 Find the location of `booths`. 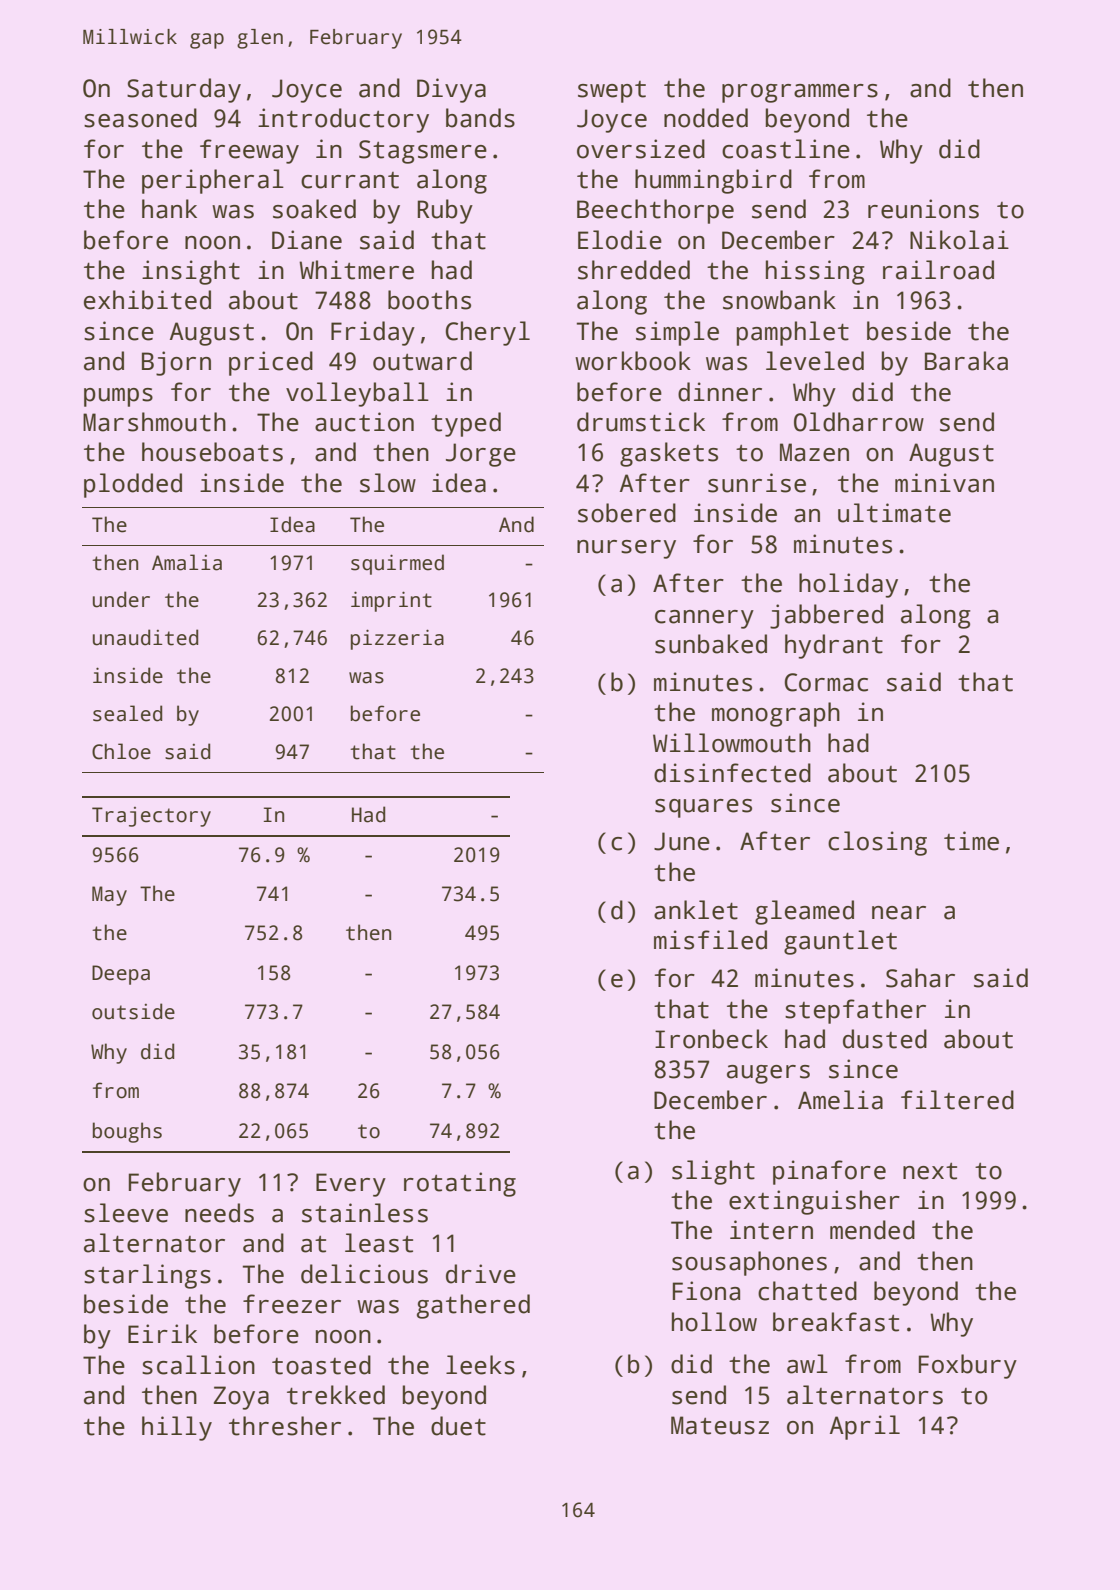

booths is located at coordinates (429, 300).
